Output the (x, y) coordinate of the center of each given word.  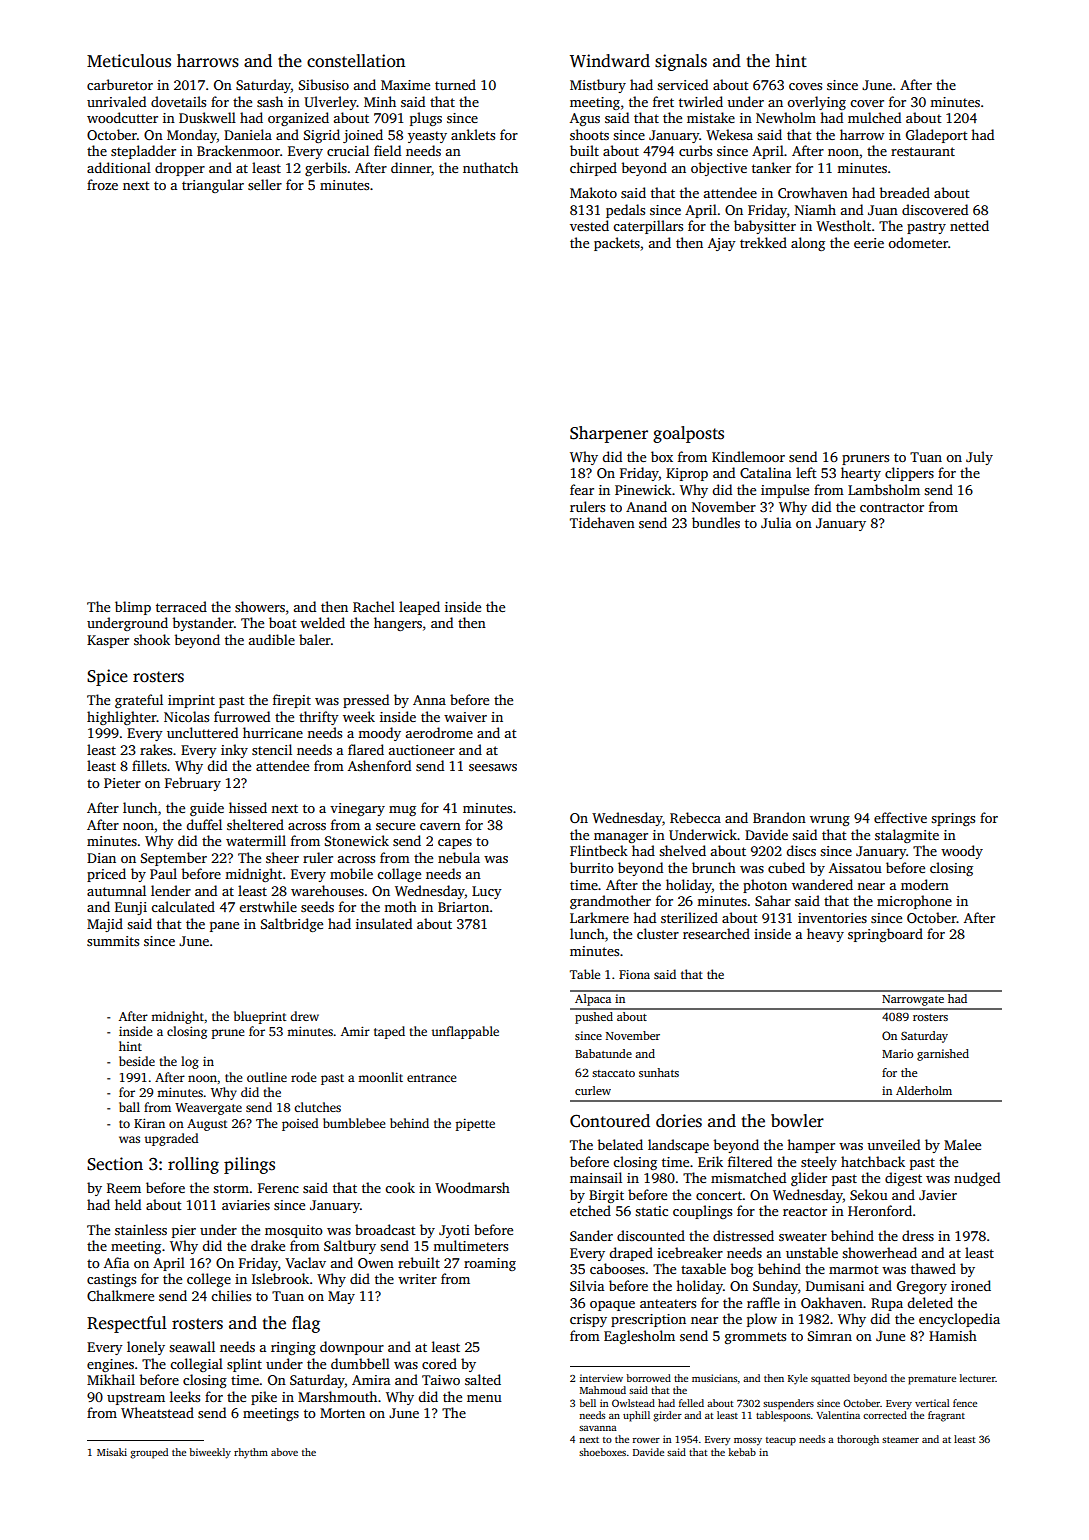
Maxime (405, 85)
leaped (419, 608)
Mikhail (111, 1379)
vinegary (357, 809)
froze (102, 184)
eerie (869, 243)
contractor (892, 507)
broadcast (385, 1229)
